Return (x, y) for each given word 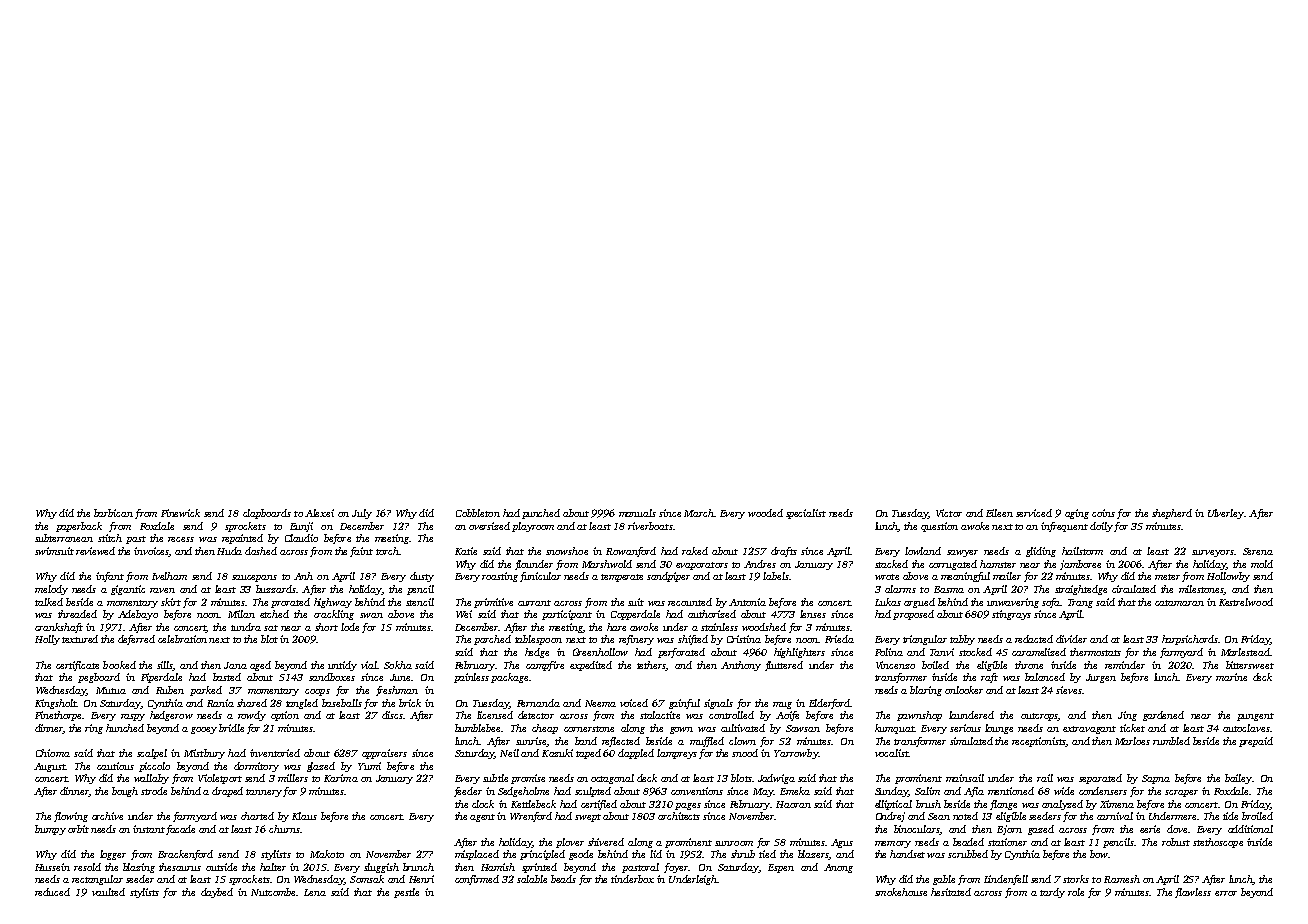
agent (482, 818)
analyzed (1062, 805)
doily (1101, 527)
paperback (79, 527)
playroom (533, 527)
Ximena (1117, 804)
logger (113, 855)
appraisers (384, 754)
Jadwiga (776, 779)
